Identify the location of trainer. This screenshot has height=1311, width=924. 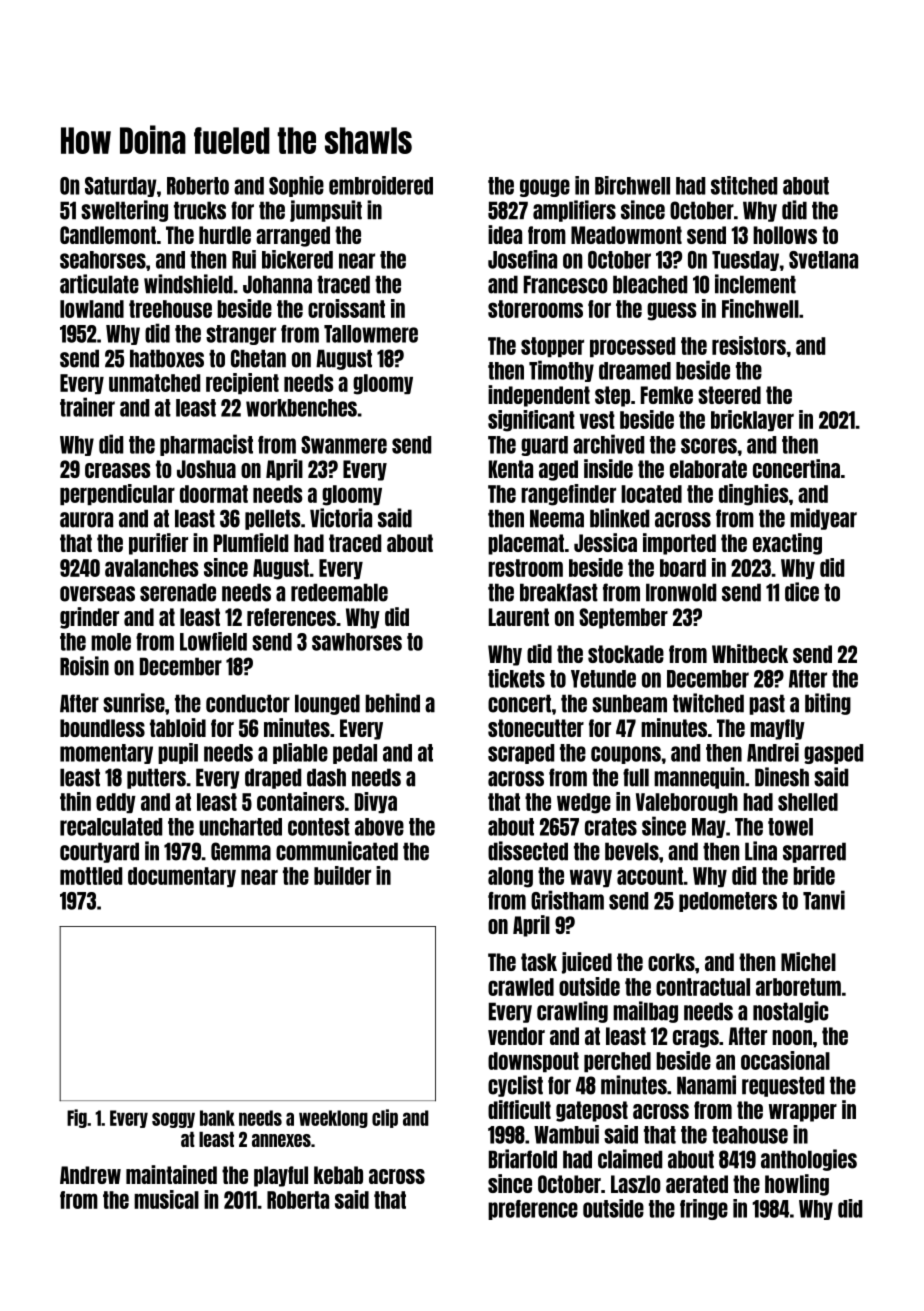
(87, 407).
